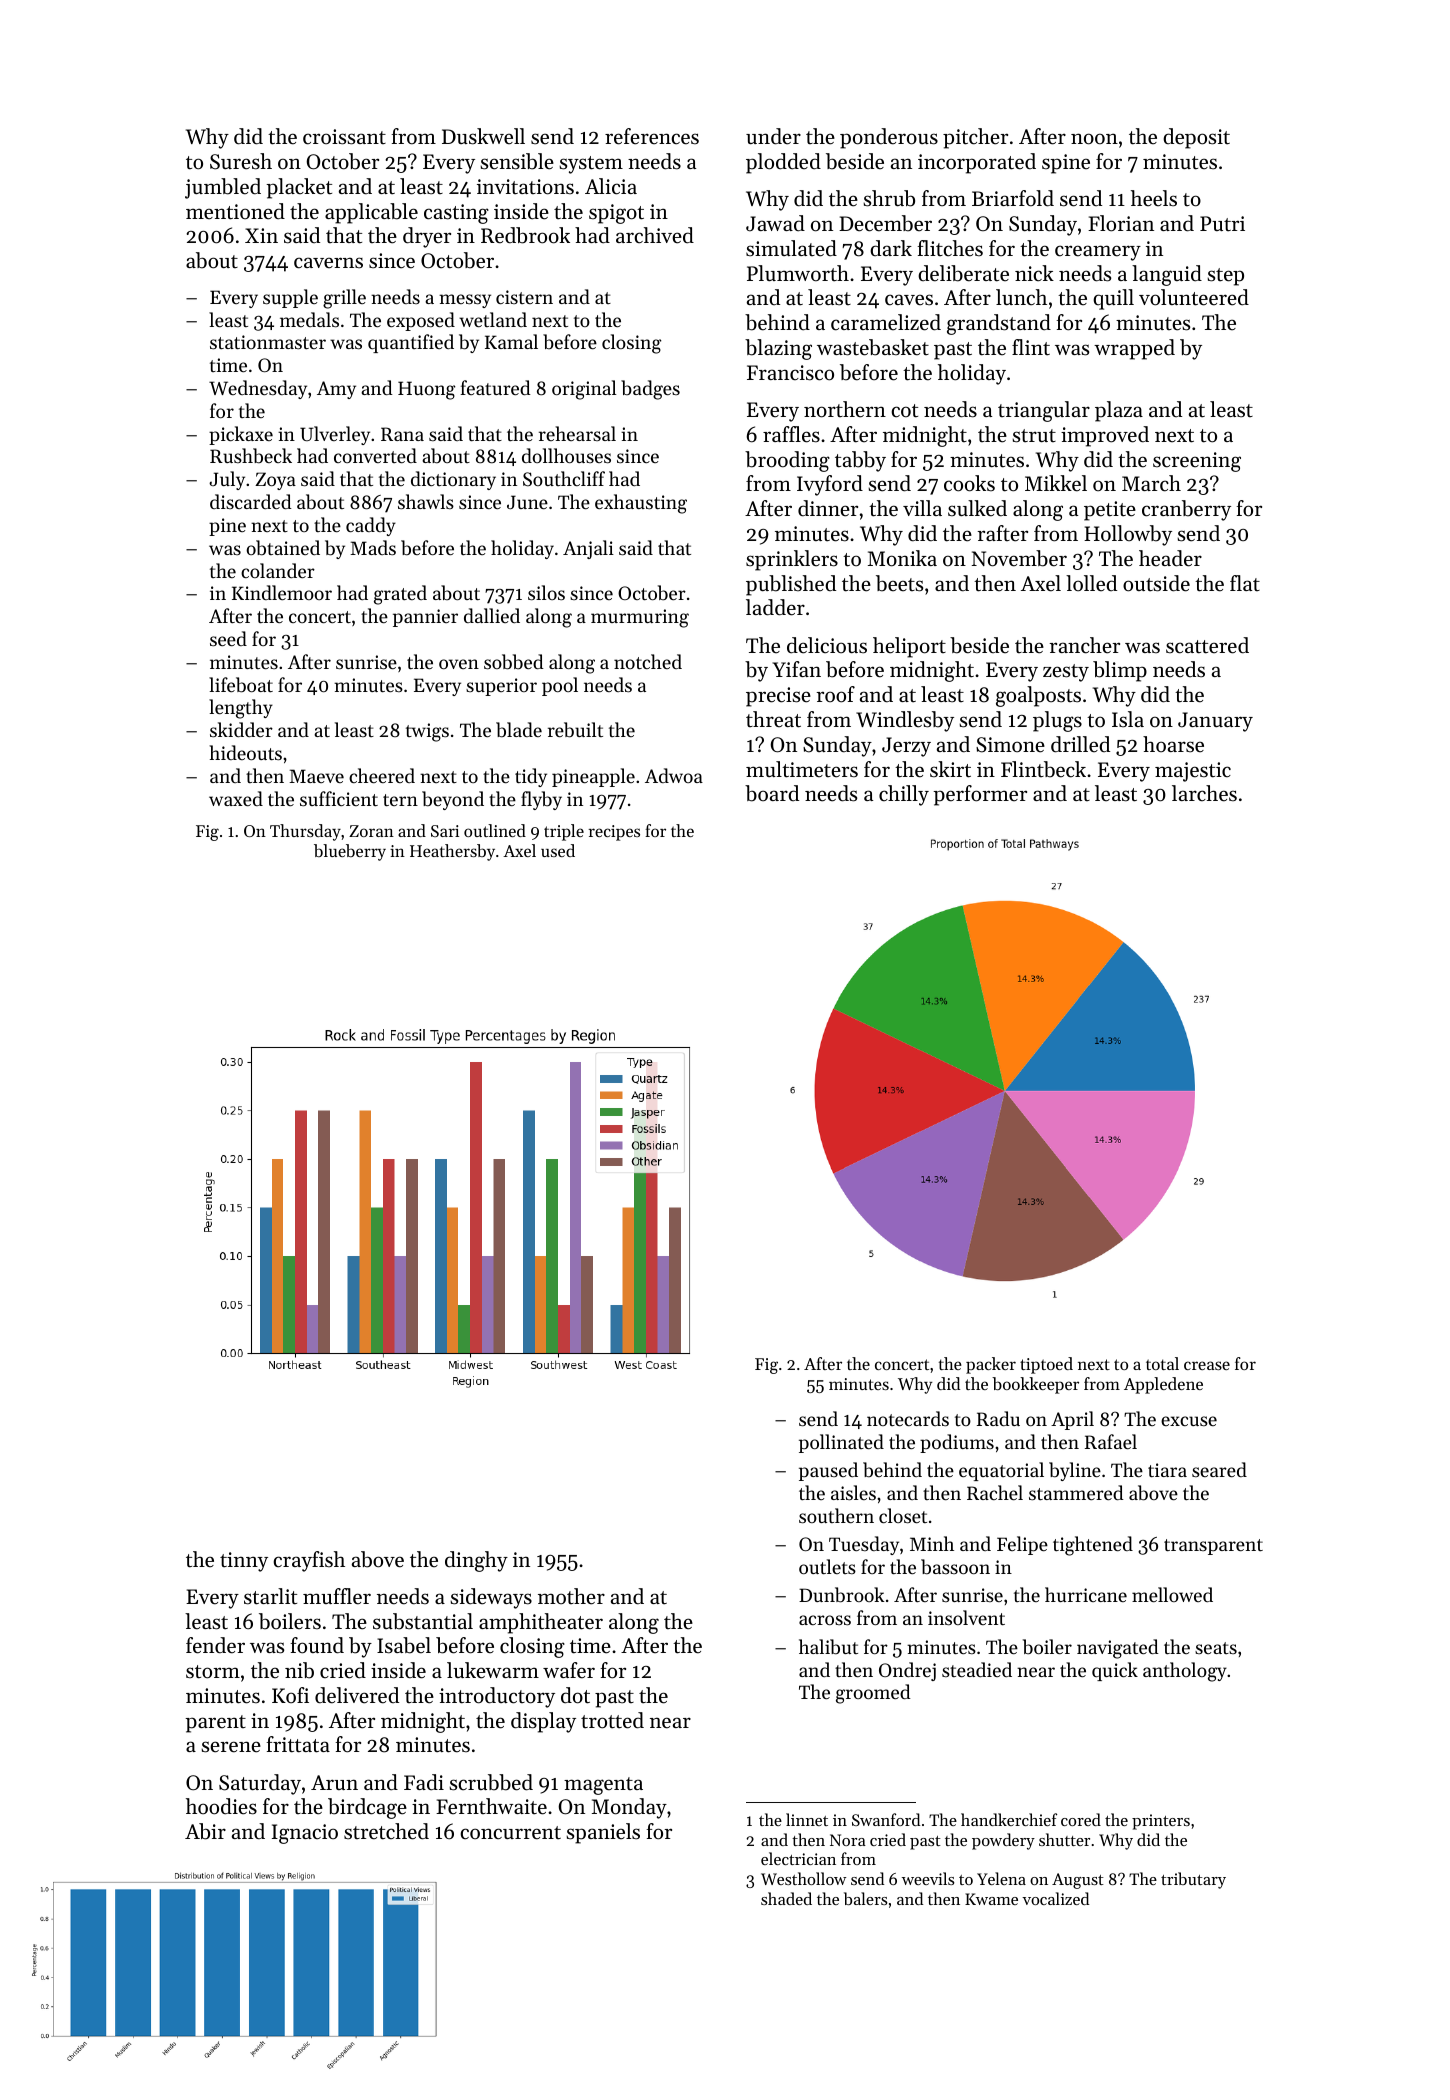 This page has width=1450, height=2100. I want to click on Heathersby, so click(452, 852).
